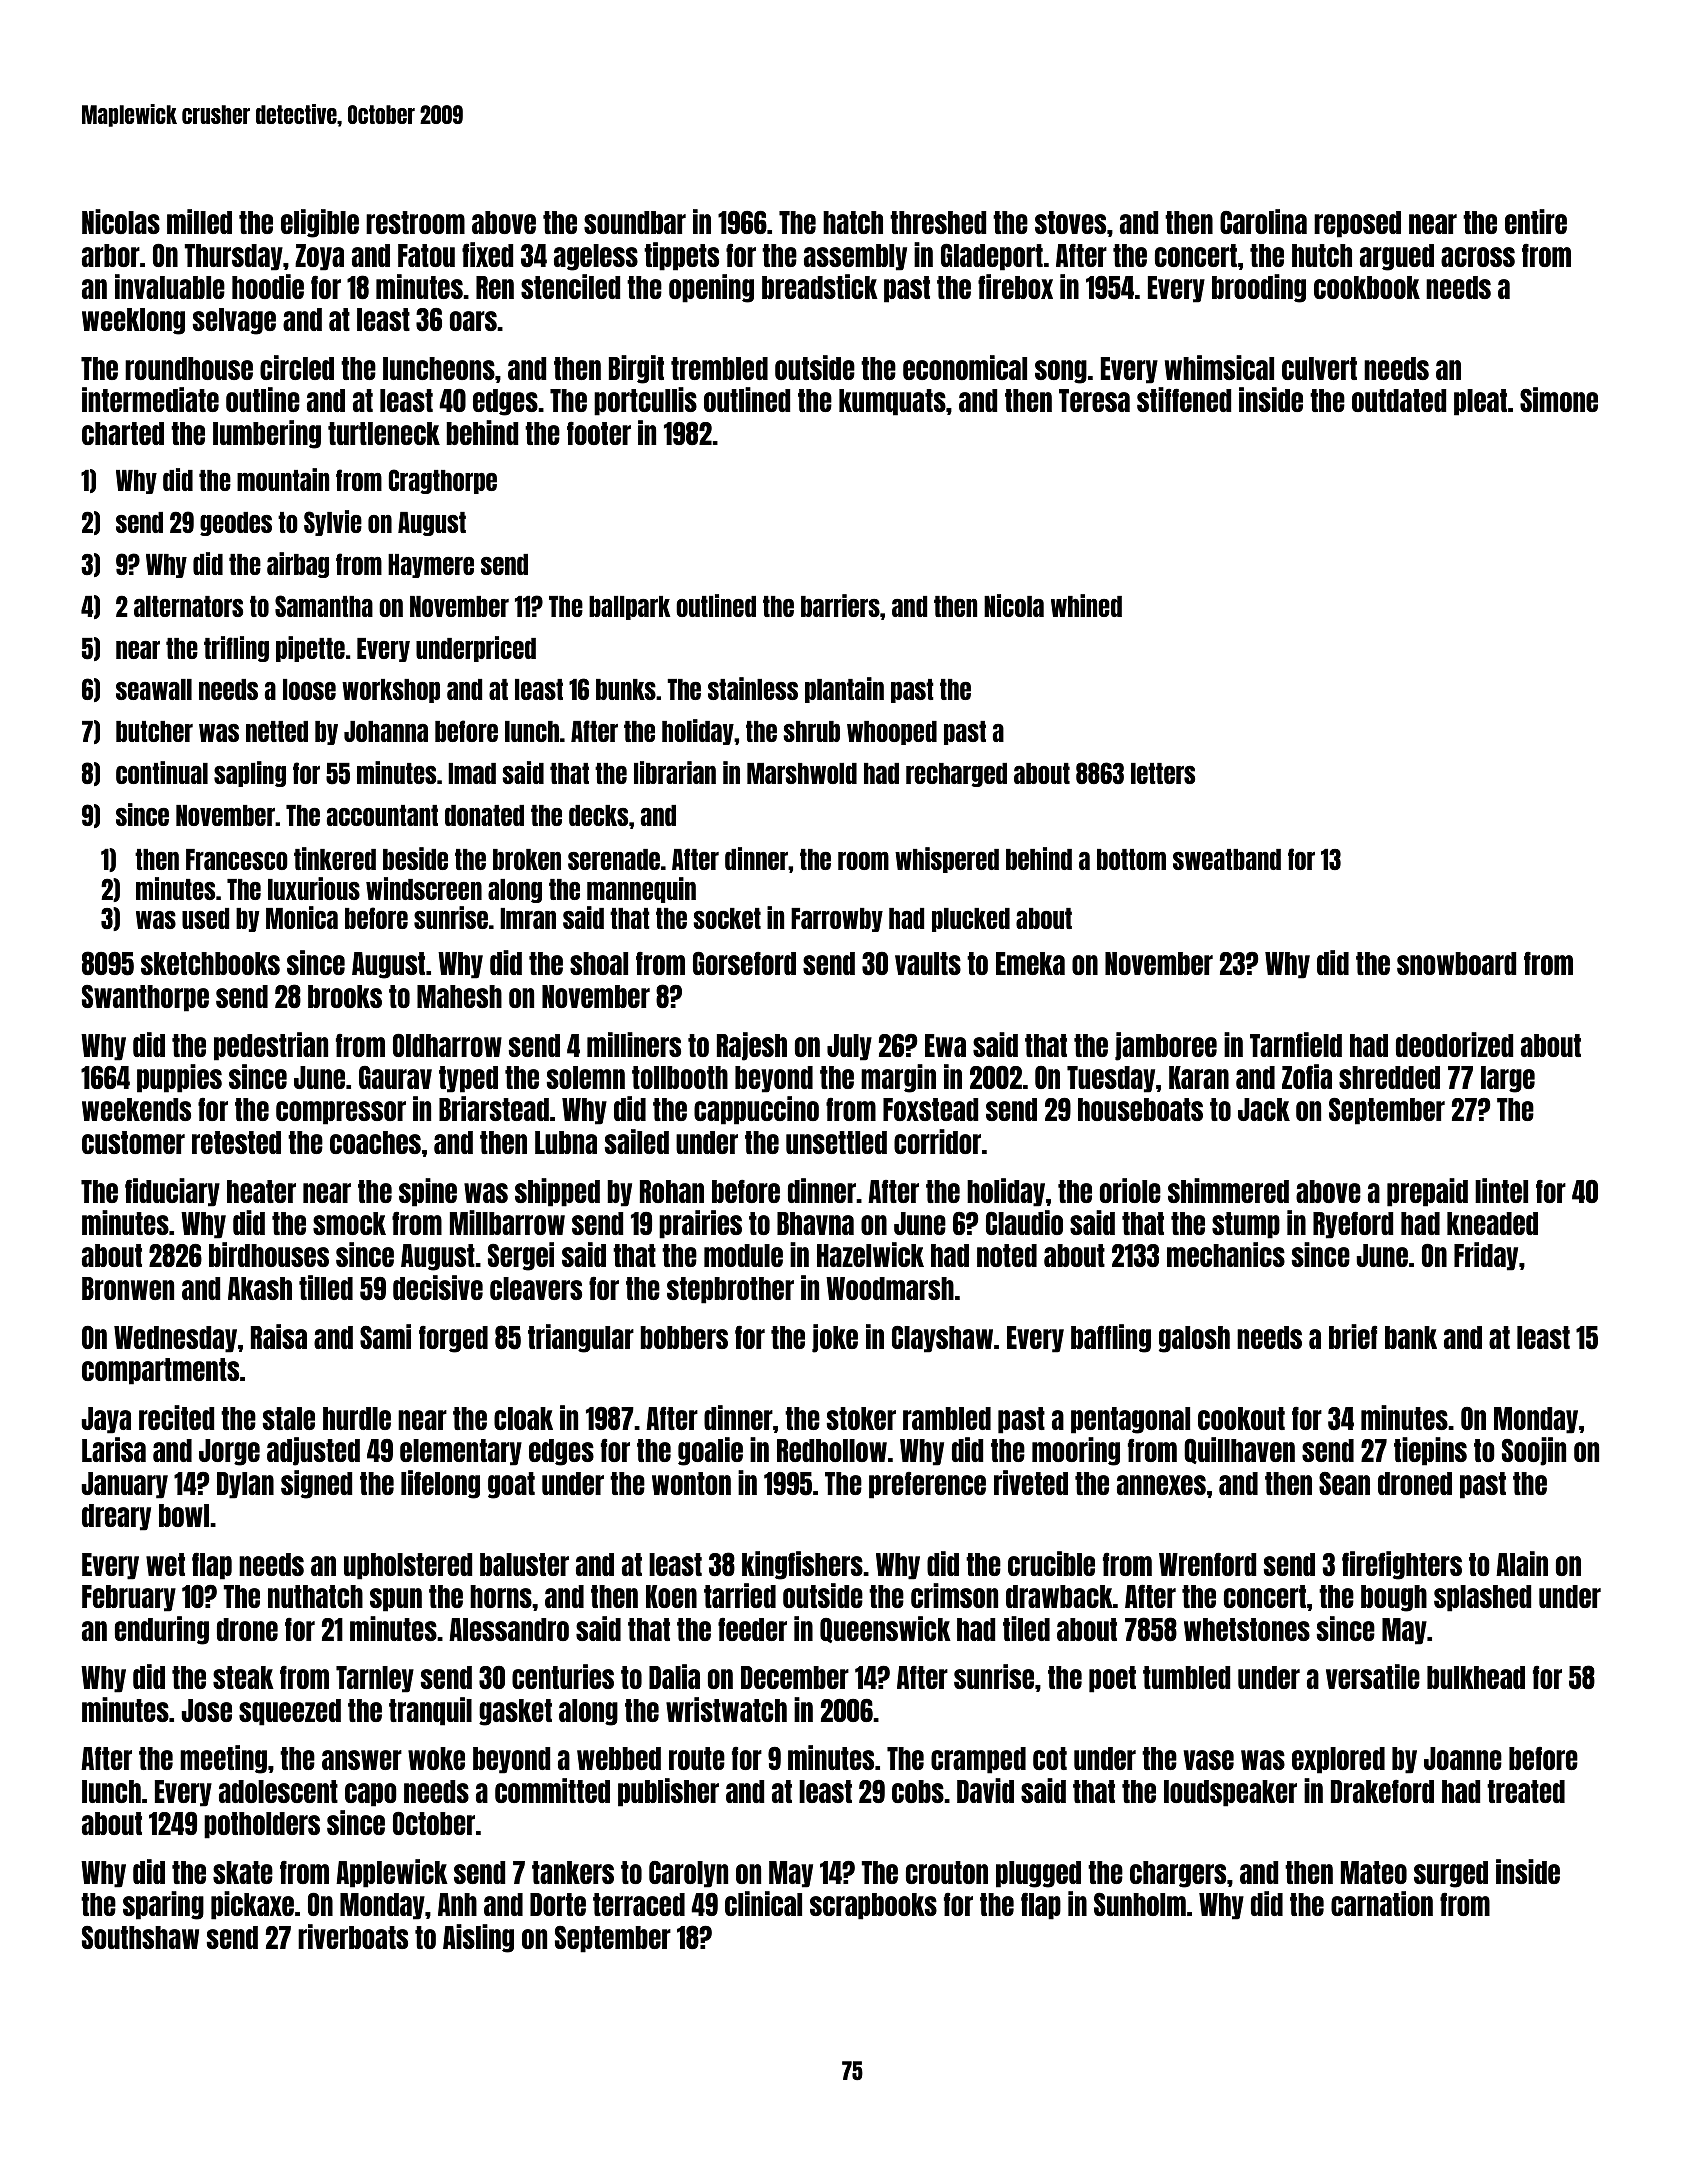 Image resolution: width=1683 pixels, height=2178 pixels. What do you see at coordinates (320, 223) in the document?
I see `eligible` at bounding box center [320, 223].
